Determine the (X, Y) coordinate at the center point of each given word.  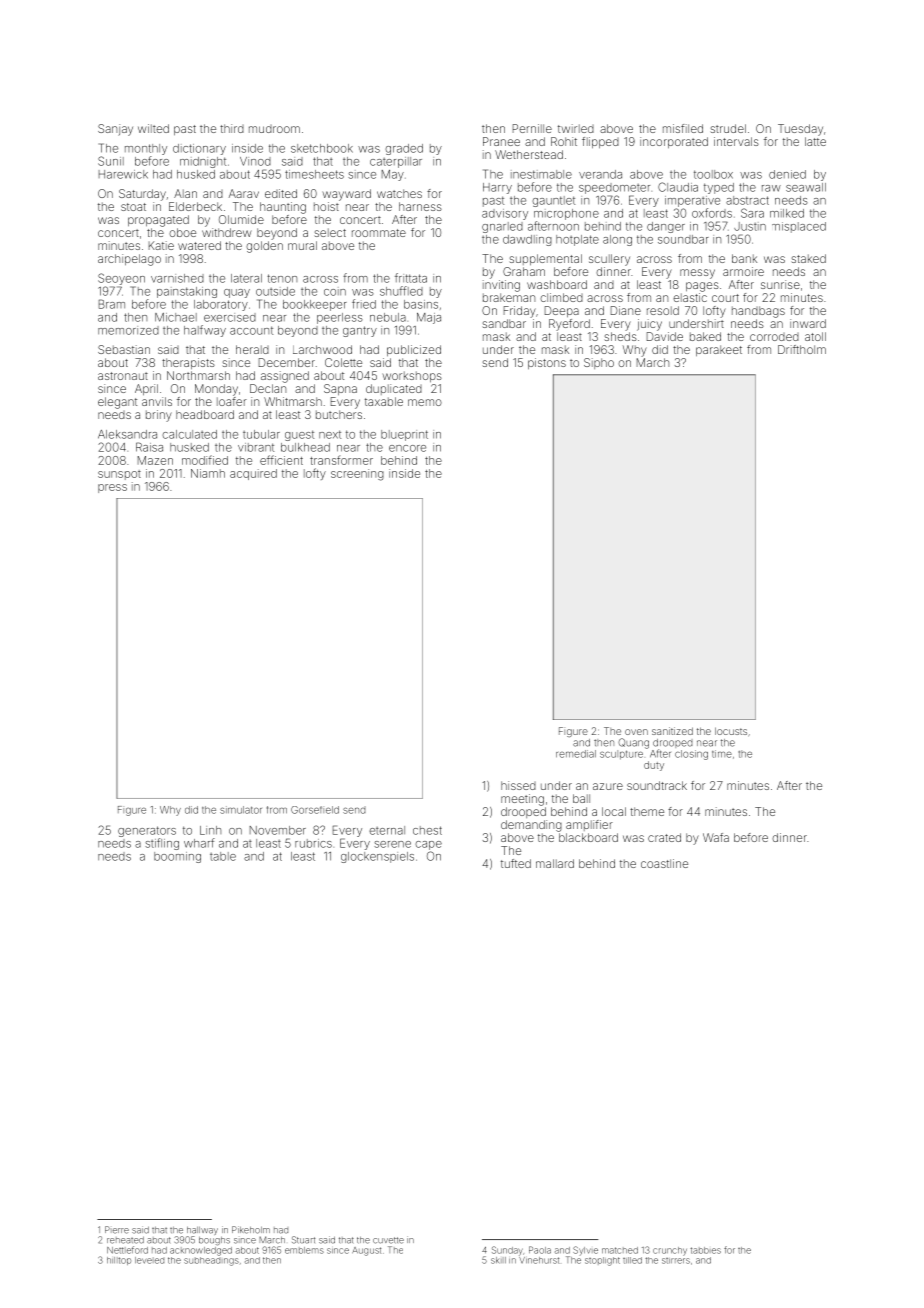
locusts (731, 731)
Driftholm (802, 349)
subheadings (211, 1261)
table (223, 856)
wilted (153, 128)
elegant (117, 403)
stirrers (676, 1261)
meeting (522, 800)
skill (498, 1260)
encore (407, 448)
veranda (600, 174)
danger (666, 227)
